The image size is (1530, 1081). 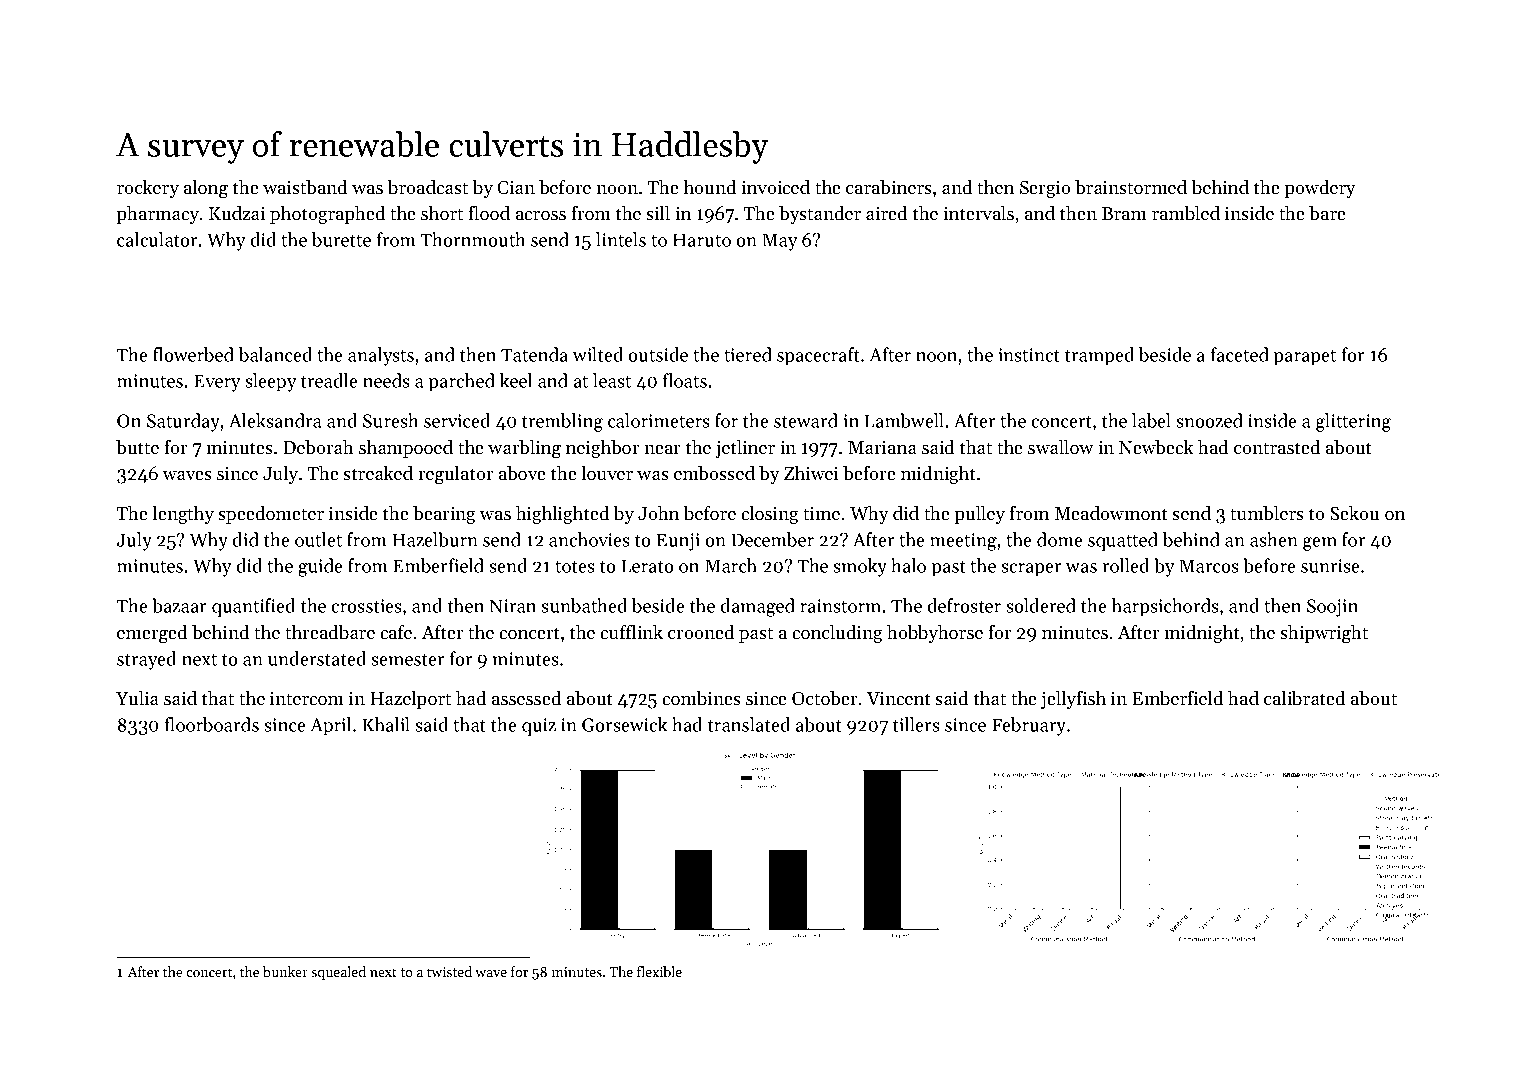 I want to click on flexible, so click(x=659, y=971).
